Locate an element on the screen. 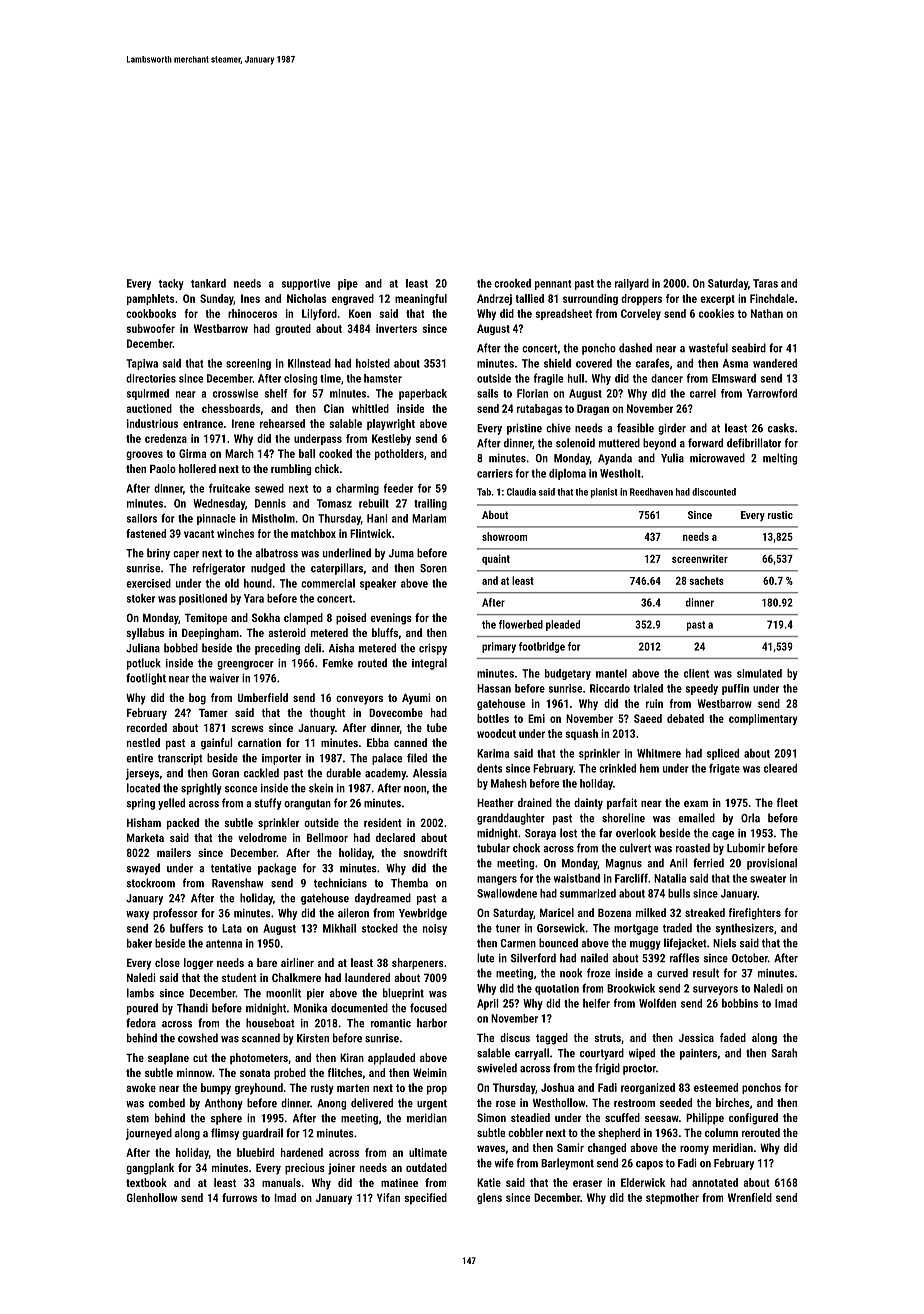  furrows is located at coordinates (239, 1197).
